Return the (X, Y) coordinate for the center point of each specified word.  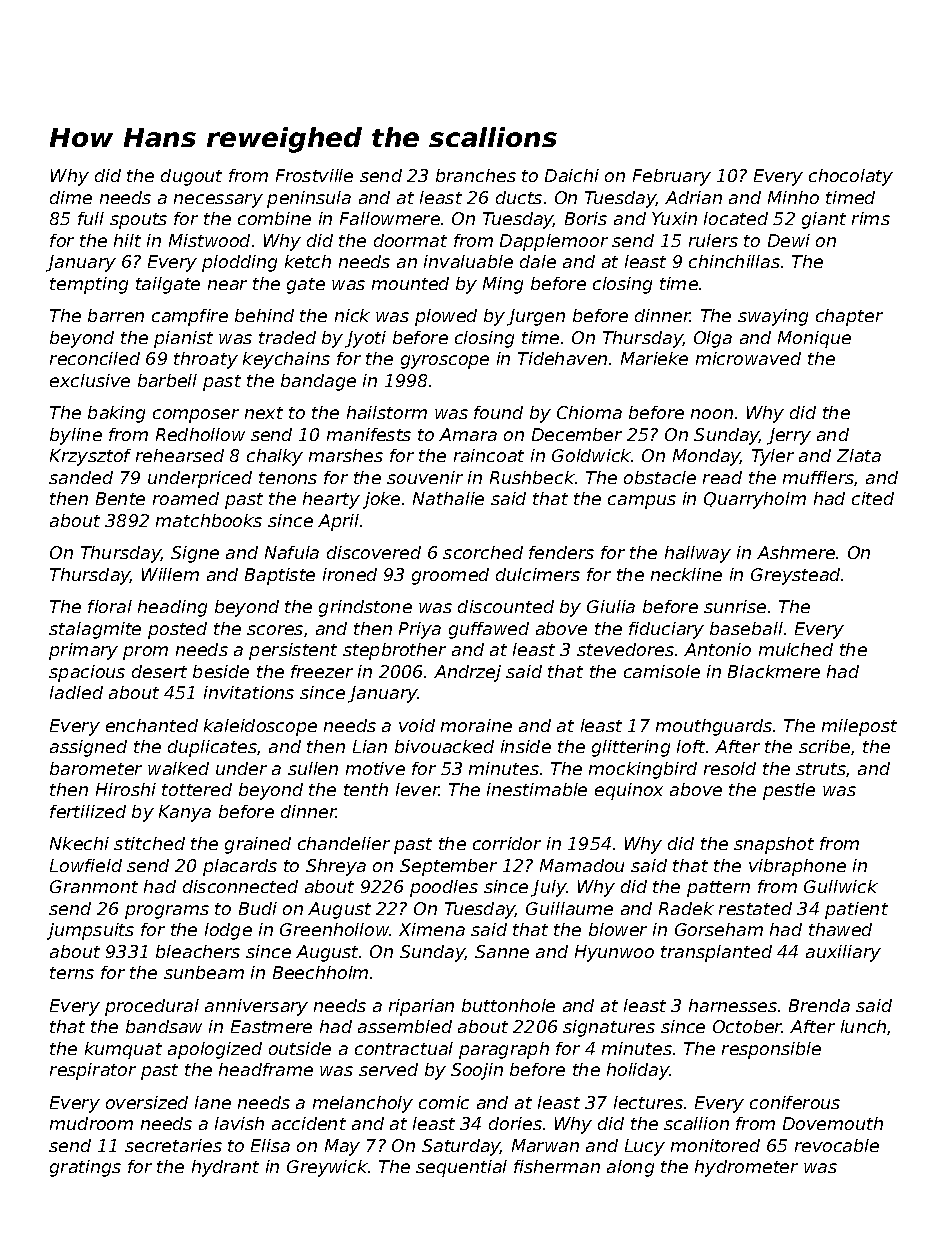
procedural (152, 1007)
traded (287, 337)
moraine (476, 725)
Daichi (572, 175)
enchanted (152, 725)
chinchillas (734, 261)
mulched (796, 649)
